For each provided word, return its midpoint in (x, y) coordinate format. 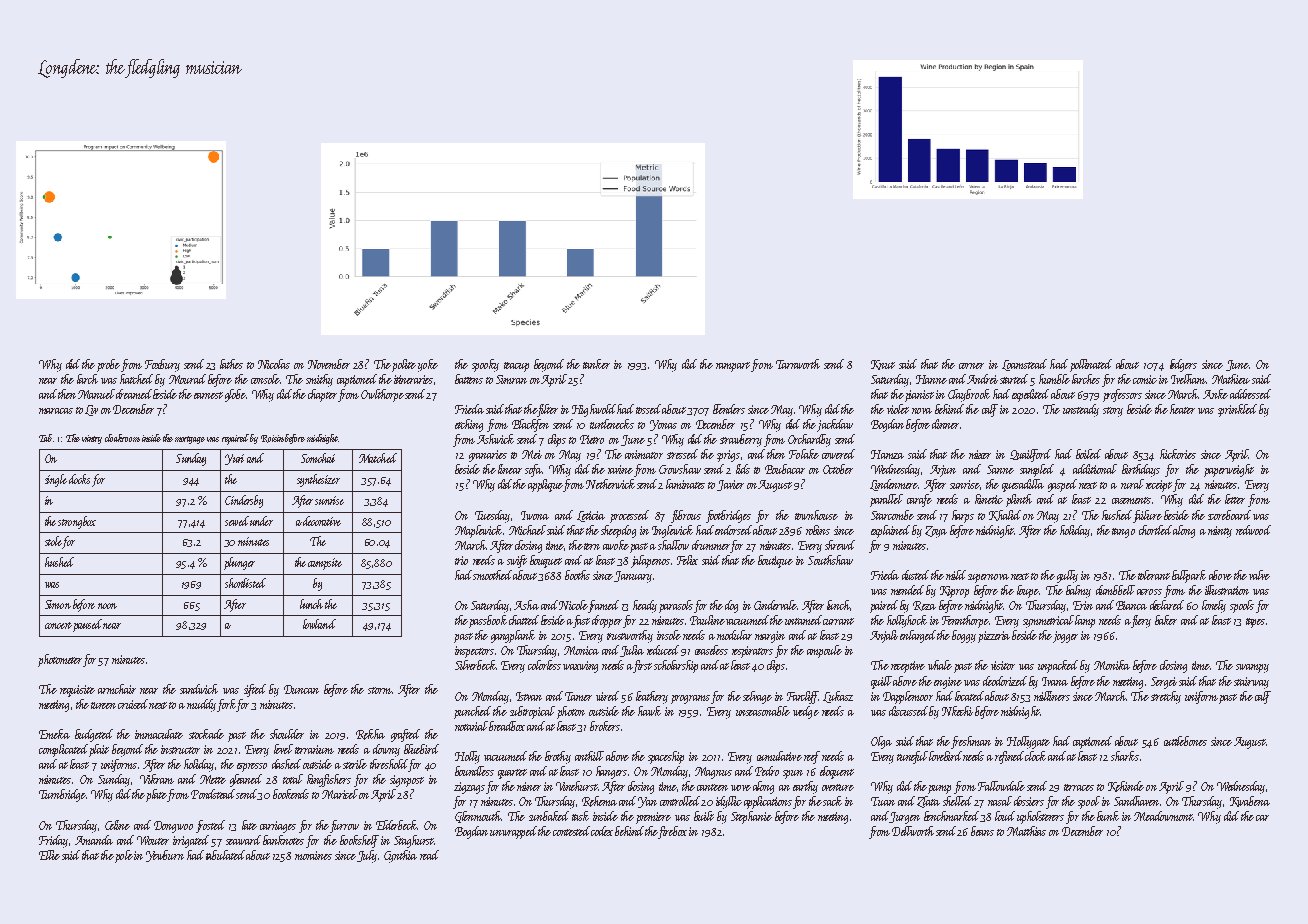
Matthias (1026, 831)
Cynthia (400, 856)
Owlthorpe (382, 395)
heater (1182, 409)
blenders (729, 409)
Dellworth (913, 831)
